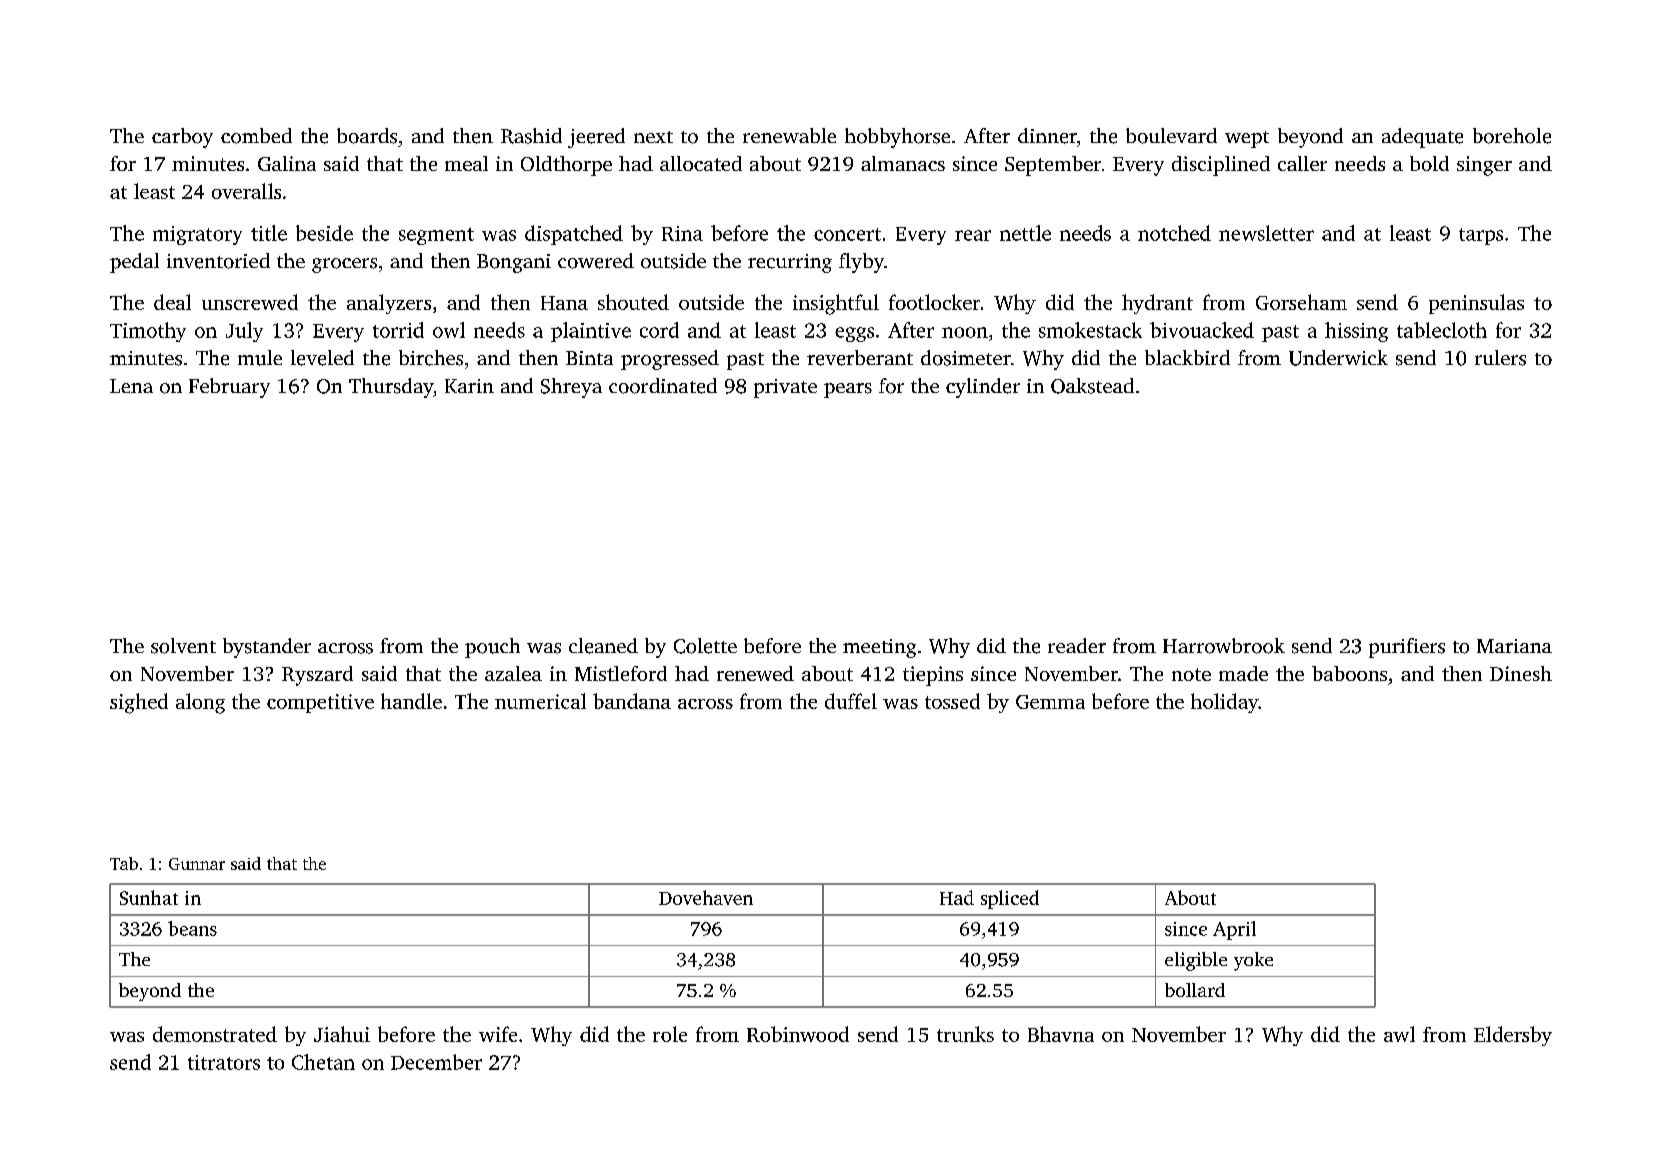 The height and width of the screenshot is (1175, 1662). I want to click on torrid, so click(398, 330).
